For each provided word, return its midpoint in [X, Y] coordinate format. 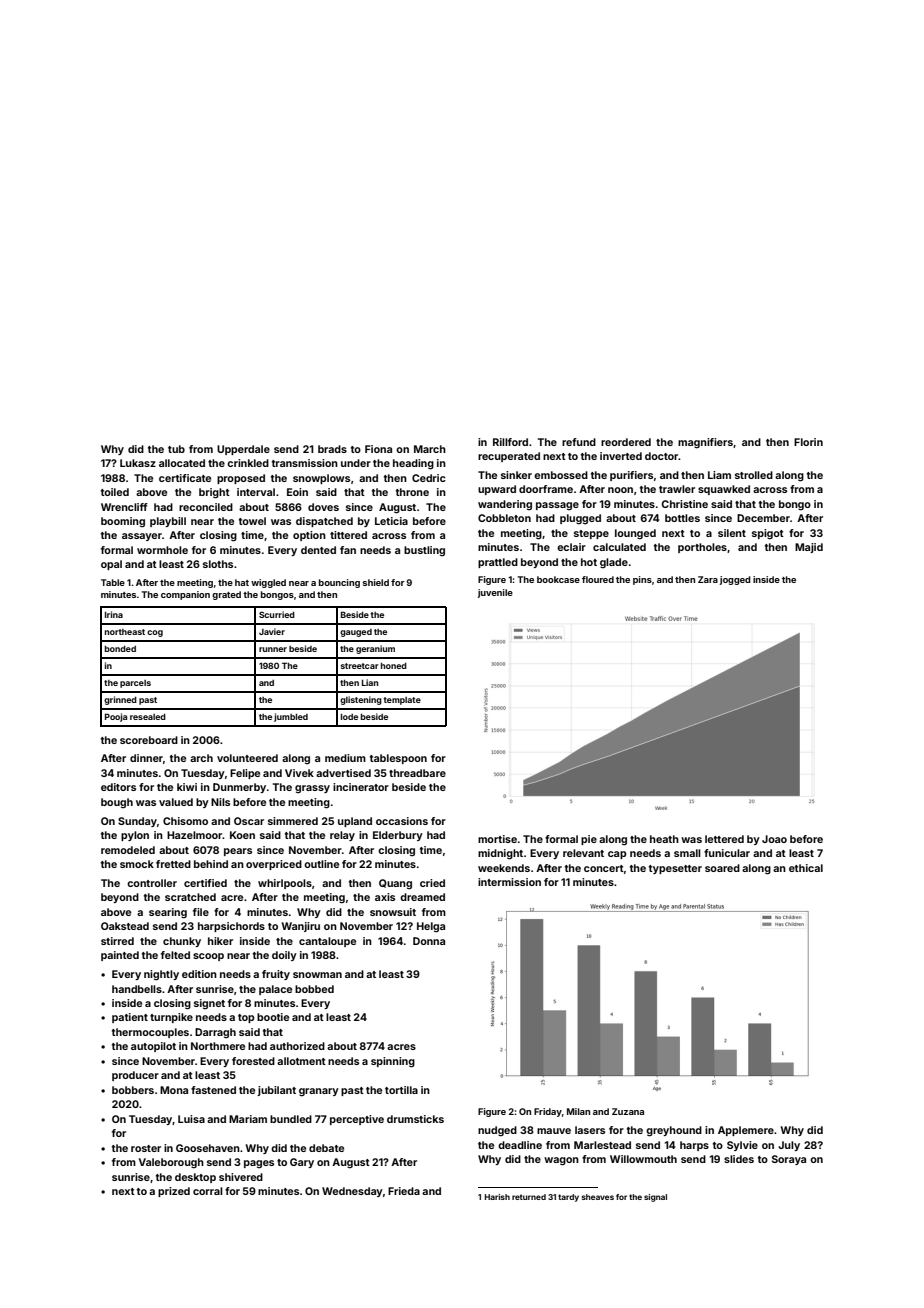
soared [722, 868]
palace [275, 990]
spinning [393, 1062]
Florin [808, 442]
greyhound [674, 1131]
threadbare [417, 773]
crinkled [248, 463]
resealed [148, 717]
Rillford [510, 442]
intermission [509, 882]
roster [146, 1148]
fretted [173, 864]
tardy [568, 1198]
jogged [735, 580]
